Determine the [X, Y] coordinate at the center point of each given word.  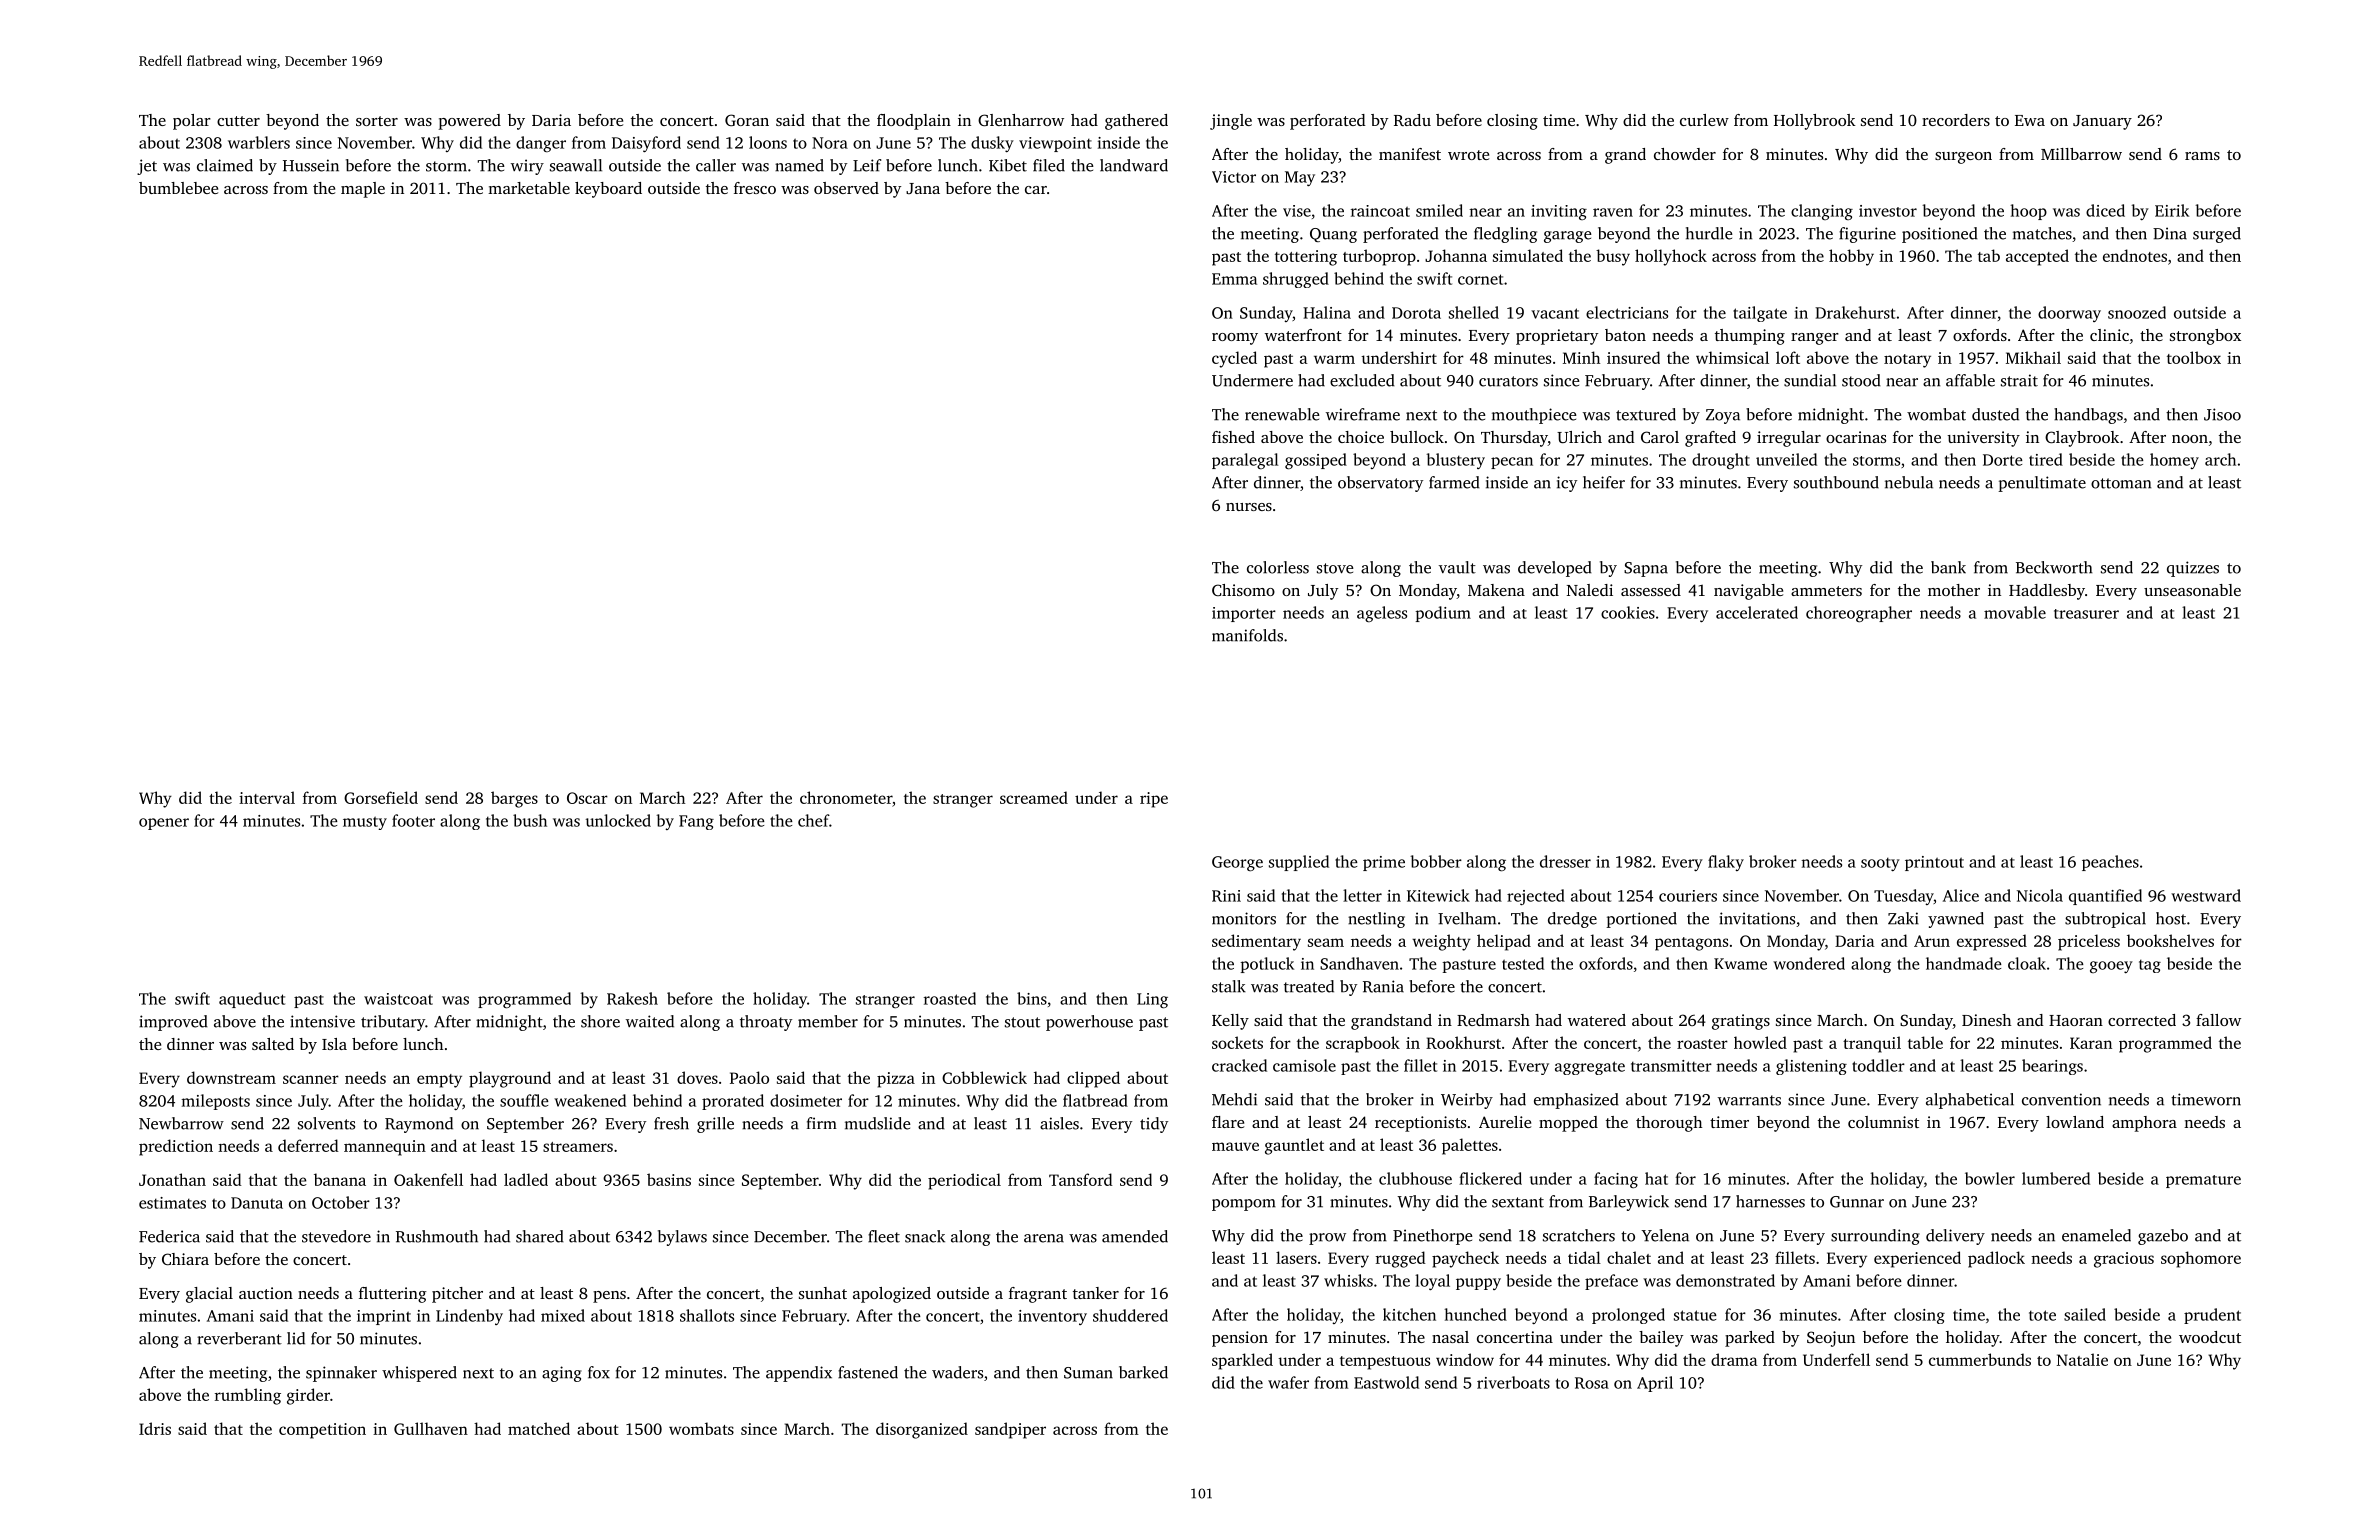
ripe [1154, 800]
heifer [1604, 482]
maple [363, 190]
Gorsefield [381, 797]
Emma [1234, 279]
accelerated [1757, 612]
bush [530, 820]
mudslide [878, 1123]
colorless [1278, 567]
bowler [1990, 1178]
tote [2042, 1315]
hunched [1475, 1314]
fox [599, 1372]
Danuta [257, 1203]
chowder [1685, 154]
